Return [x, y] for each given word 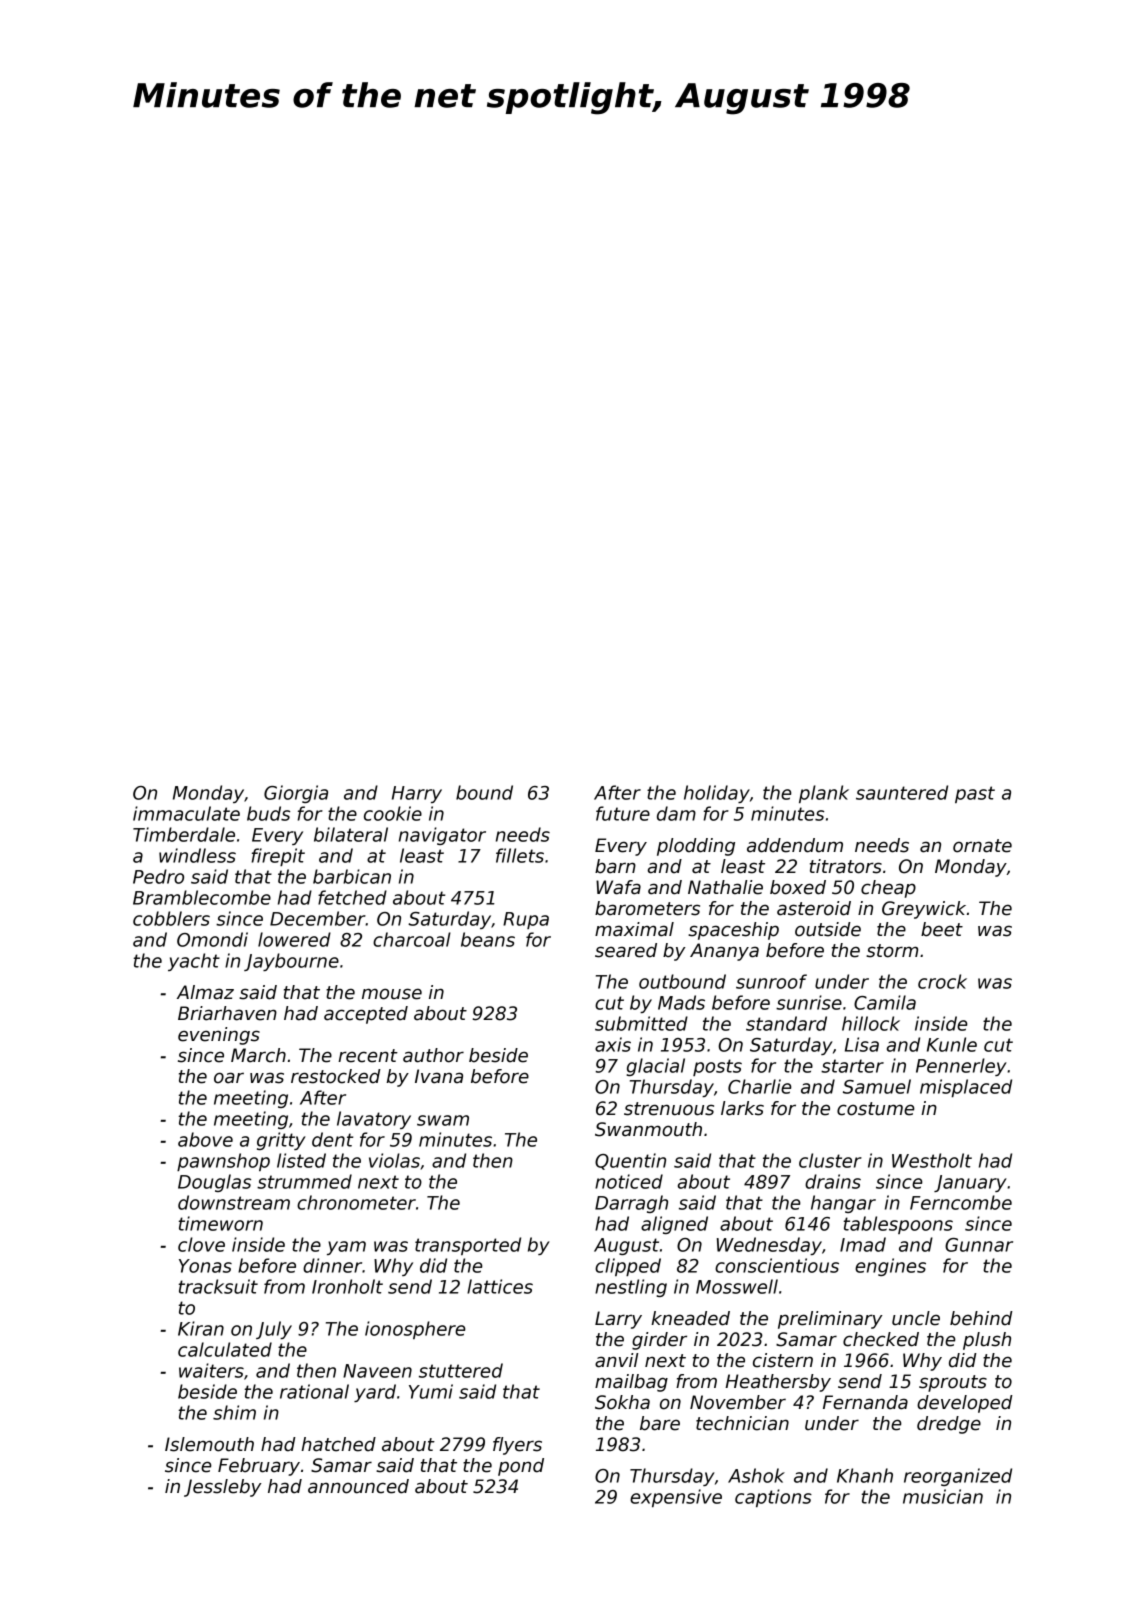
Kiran [201, 1328]
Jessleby [223, 1488]
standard [786, 1023]
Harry [417, 794]
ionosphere [415, 1330]
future [623, 813]
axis [613, 1044]
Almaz [205, 992]
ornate [982, 846]
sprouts [953, 1383]
